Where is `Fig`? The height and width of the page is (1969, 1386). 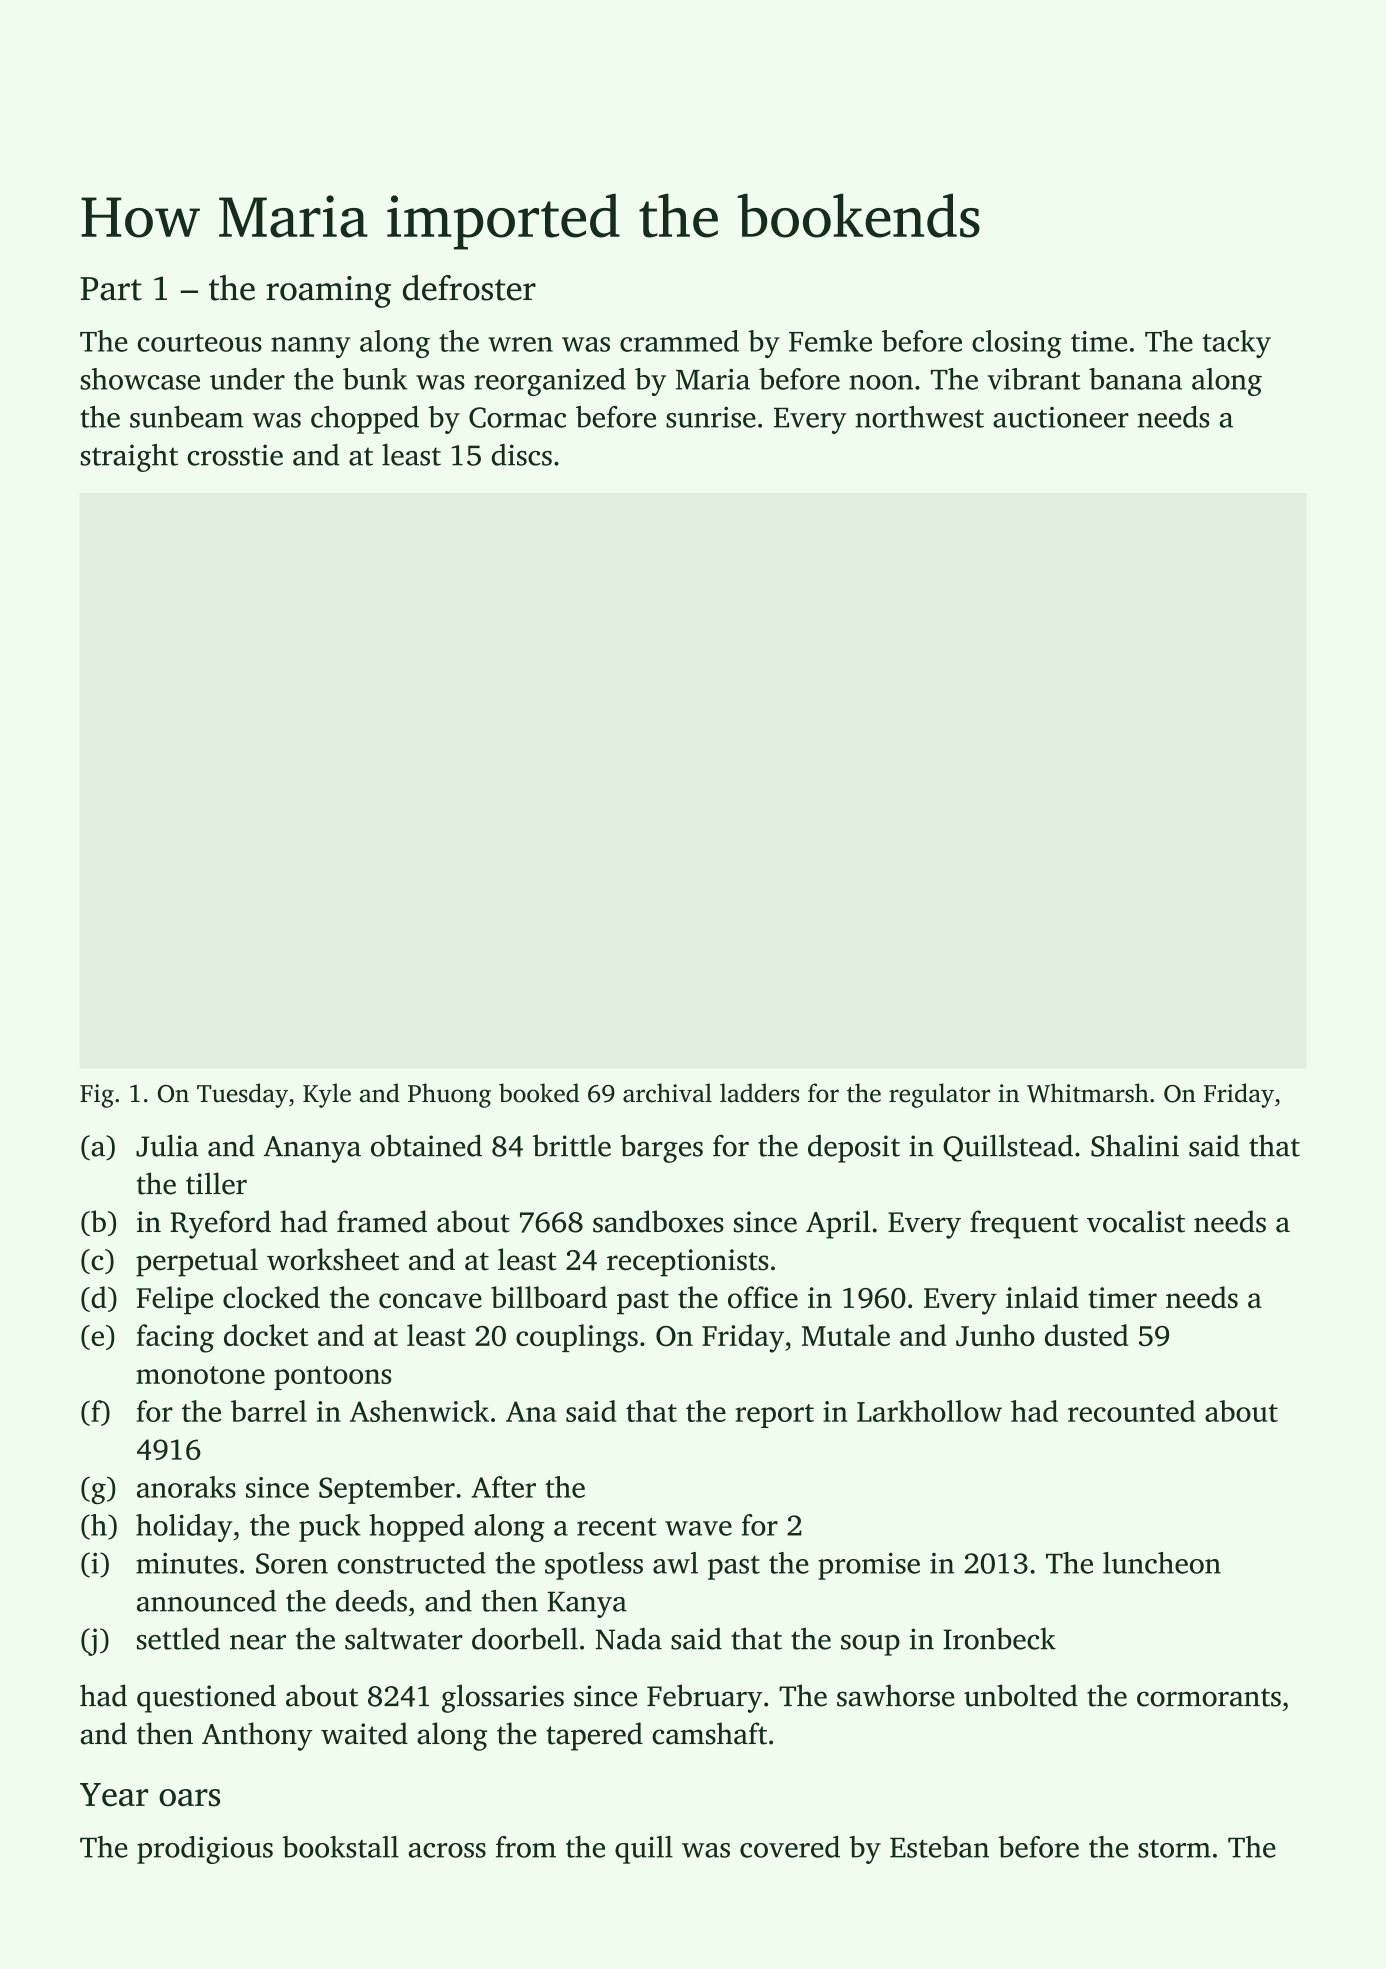 Fig is located at coordinates (97, 1096).
